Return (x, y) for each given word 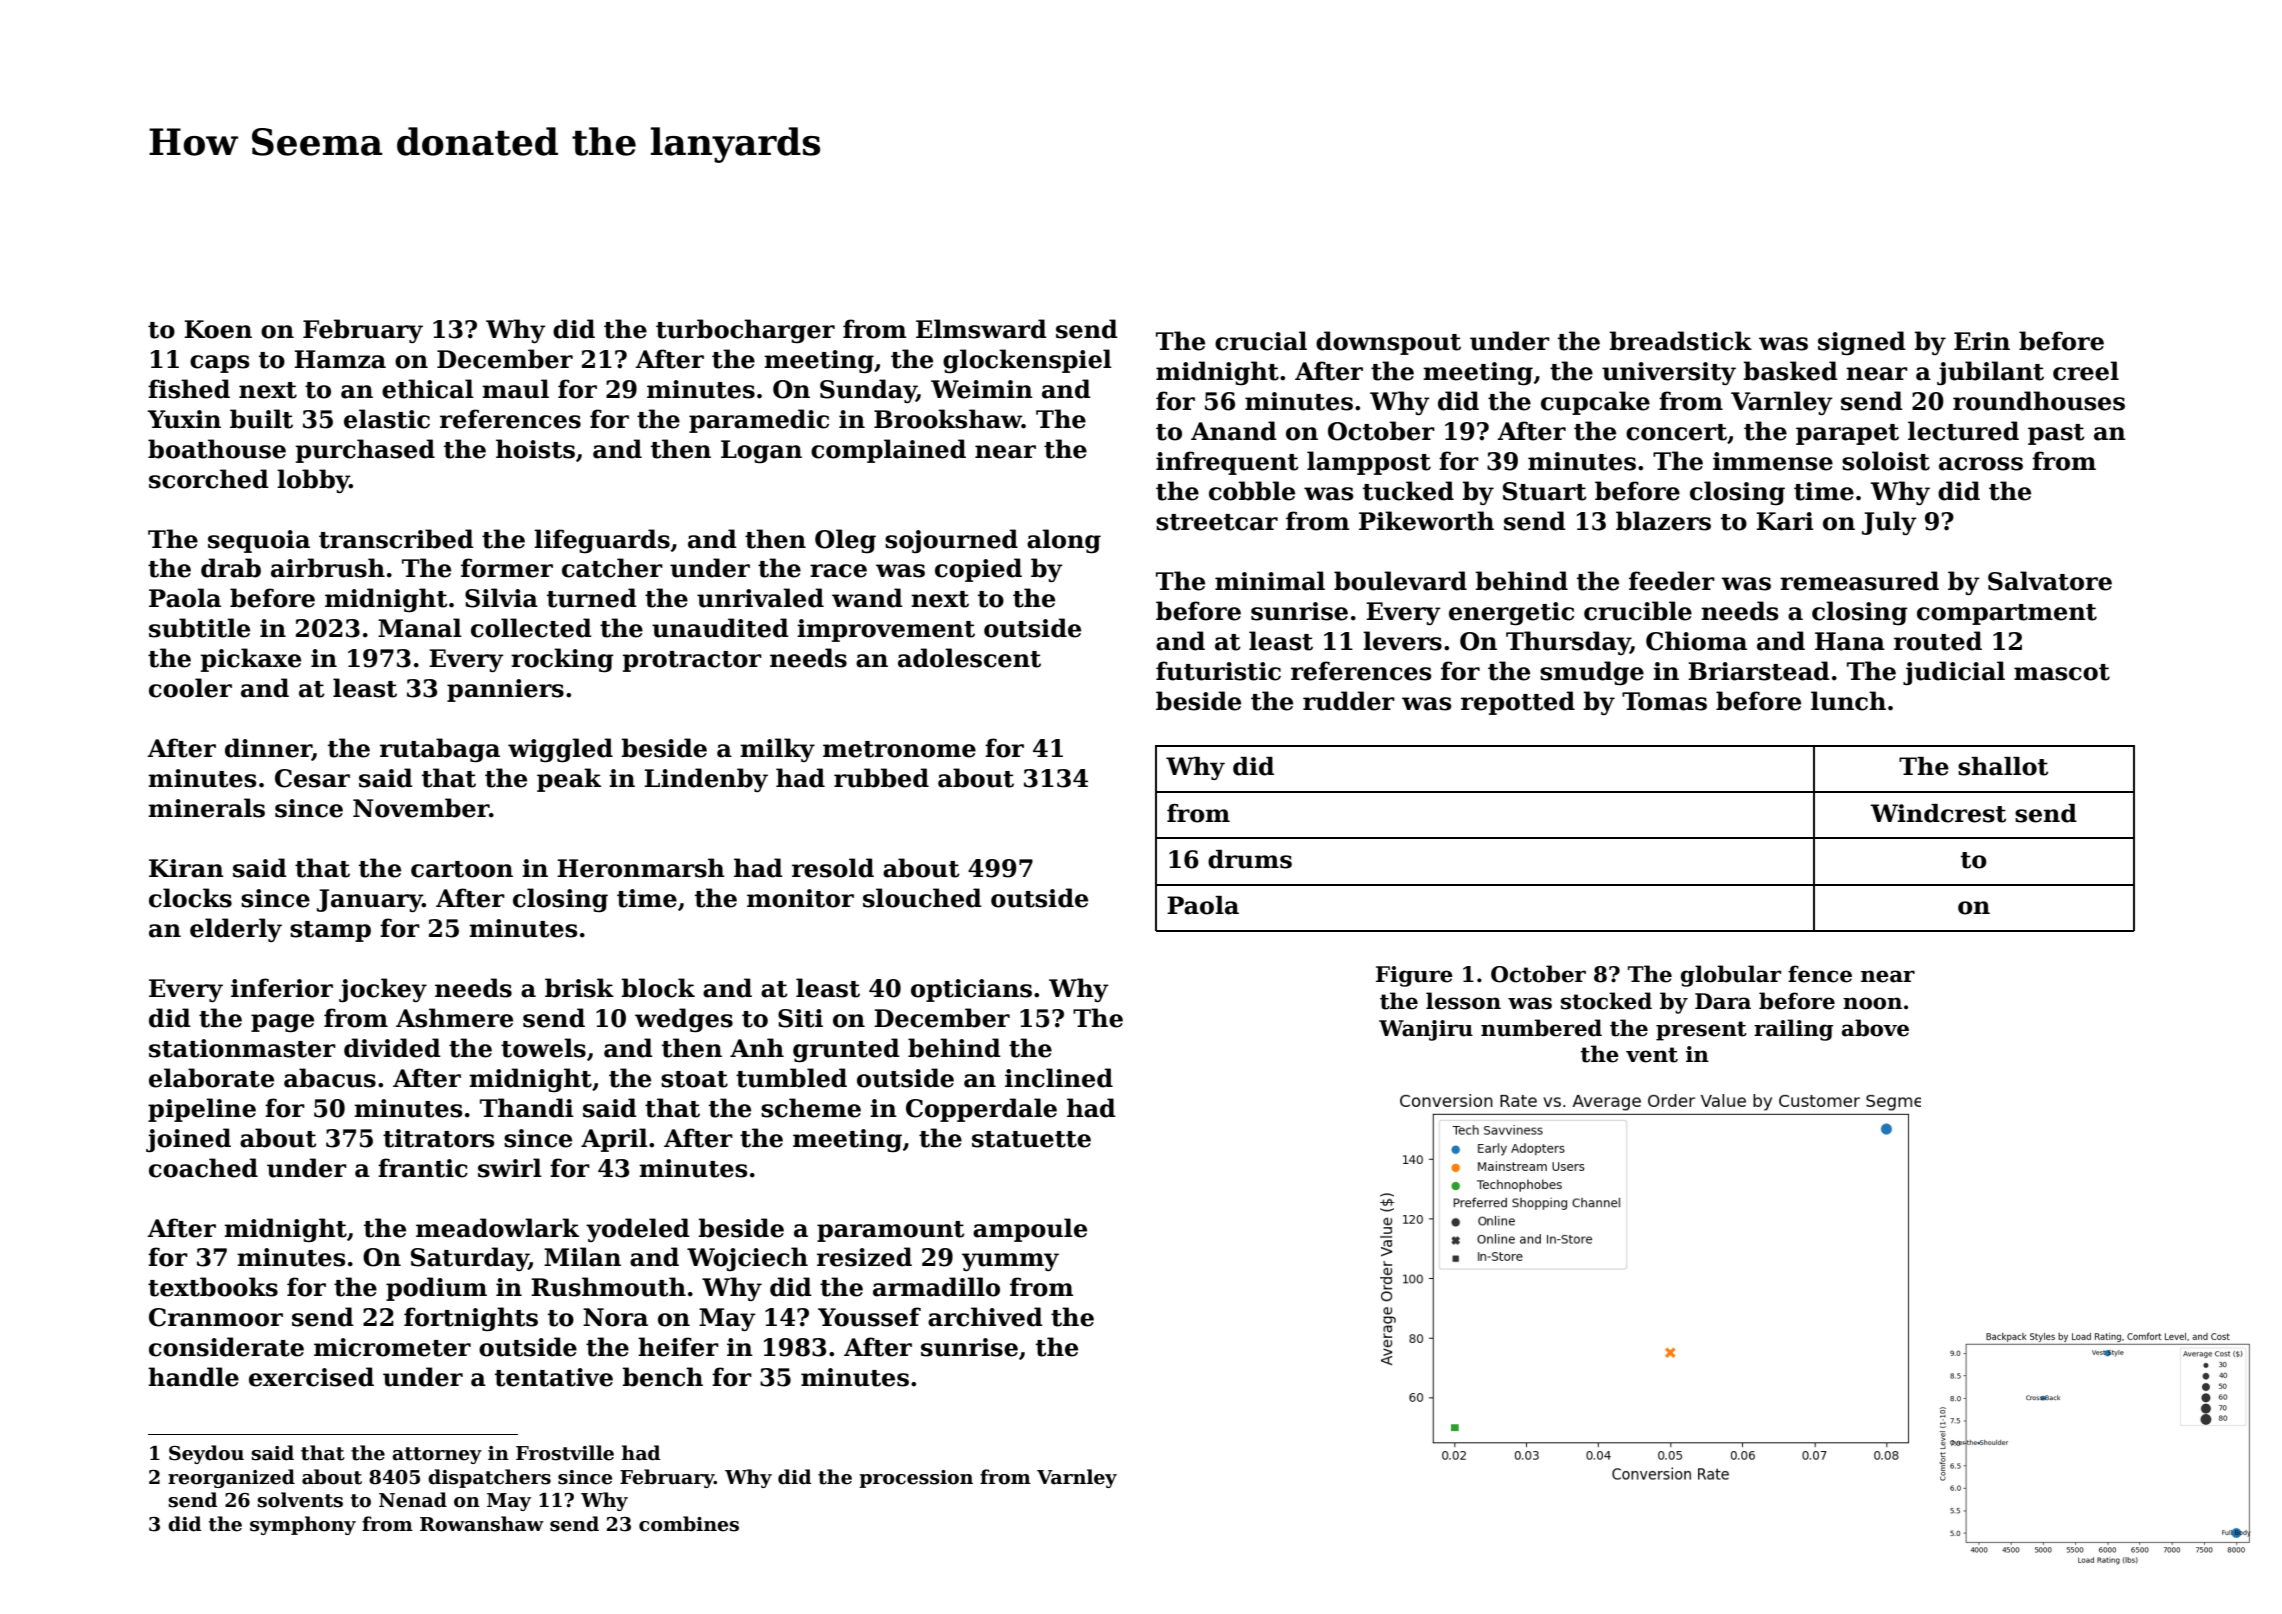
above (1875, 1028)
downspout (1388, 343)
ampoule (1030, 1230)
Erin (1982, 341)
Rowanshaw (482, 1524)
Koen (218, 329)
